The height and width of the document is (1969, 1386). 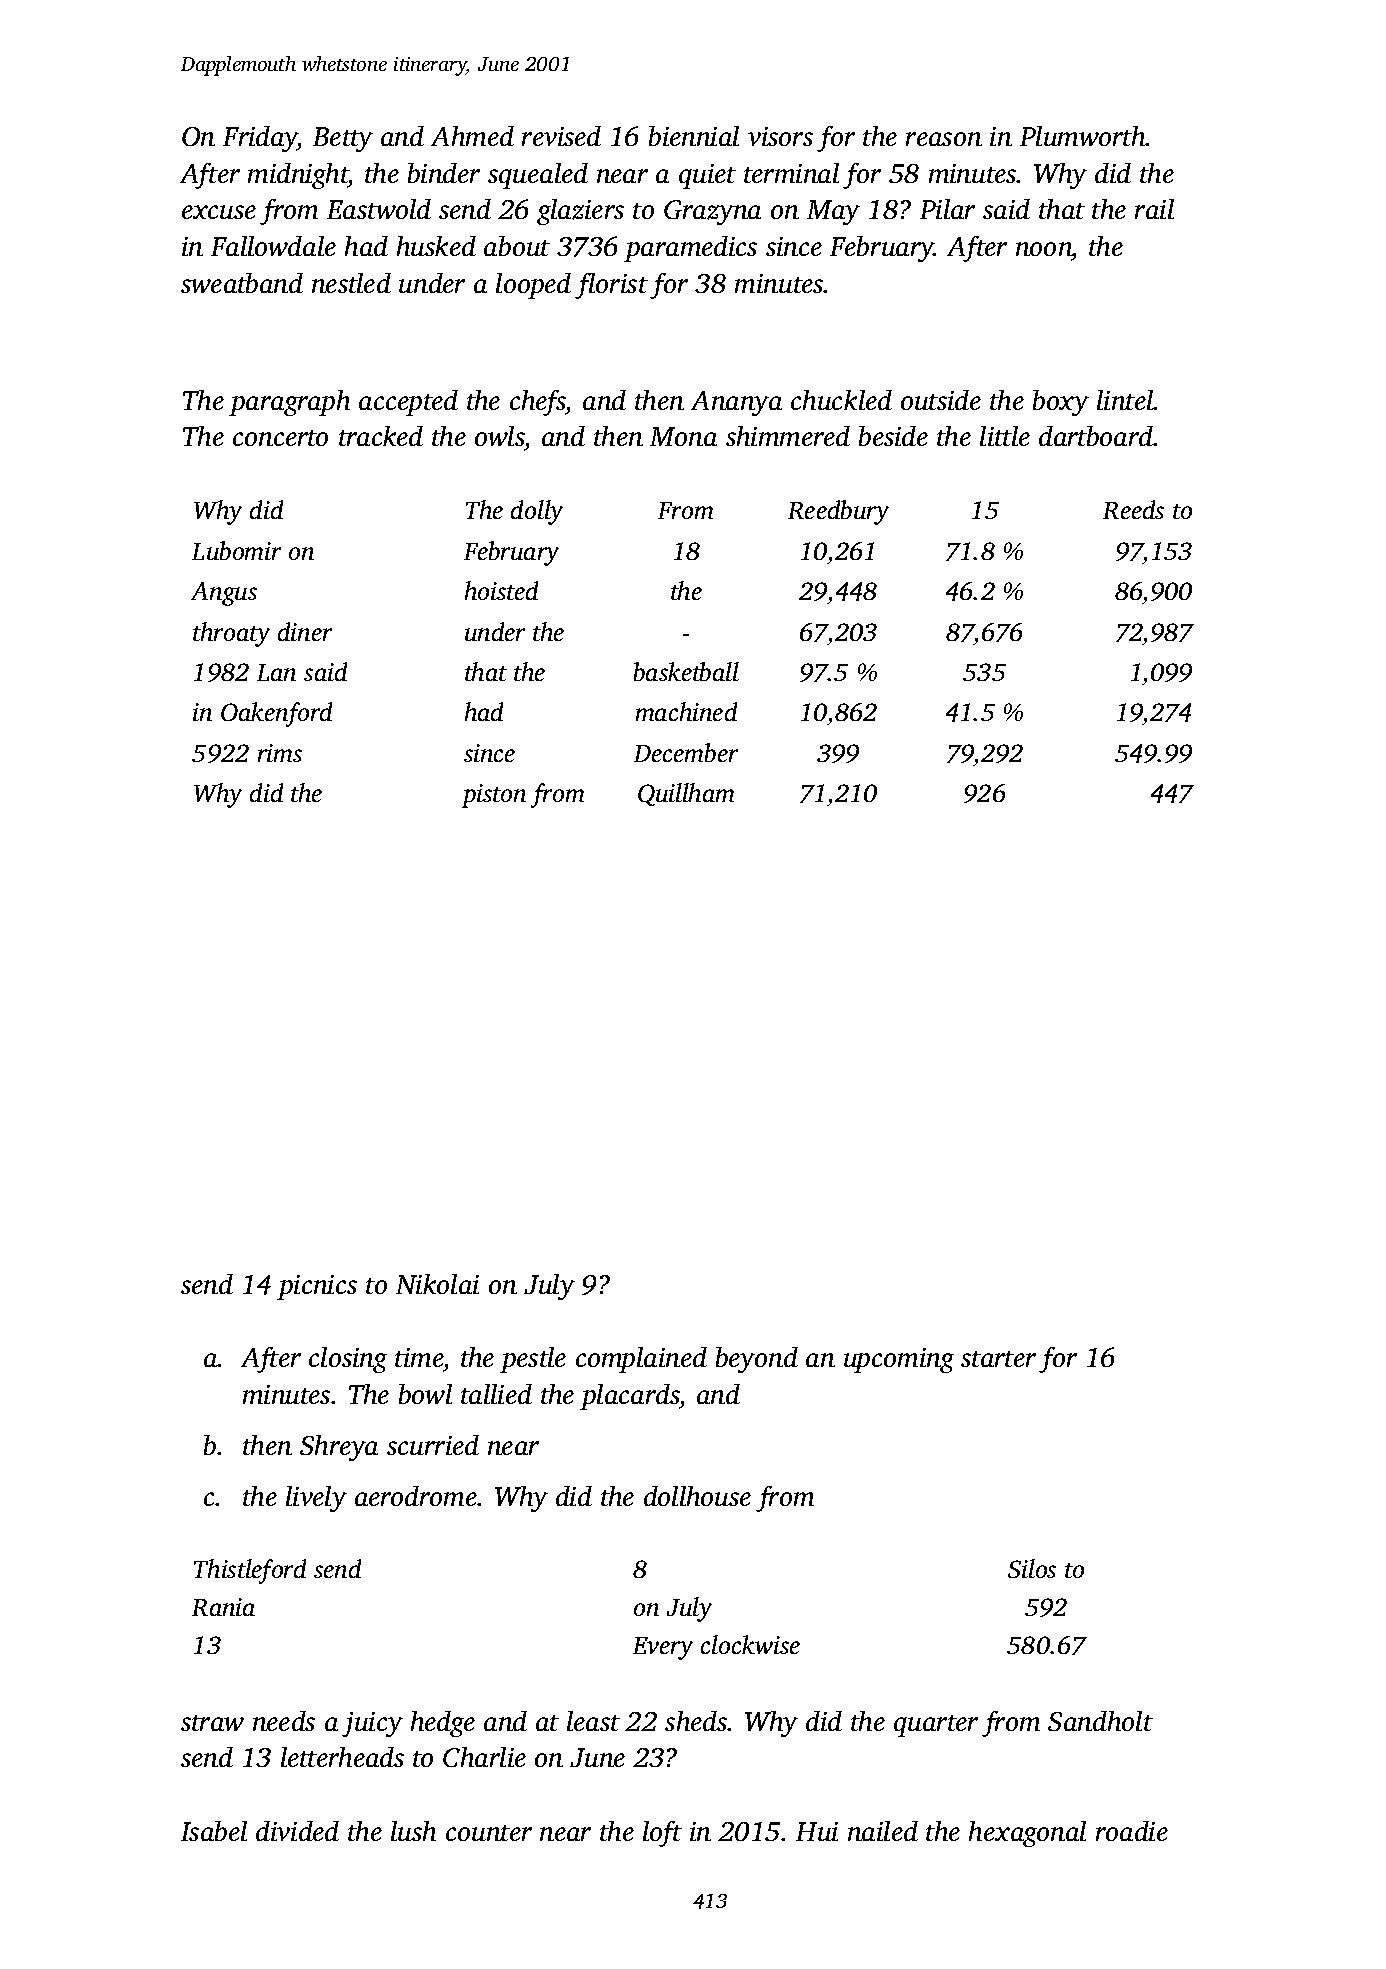 I want to click on visors, so click(x=780, y=136).
